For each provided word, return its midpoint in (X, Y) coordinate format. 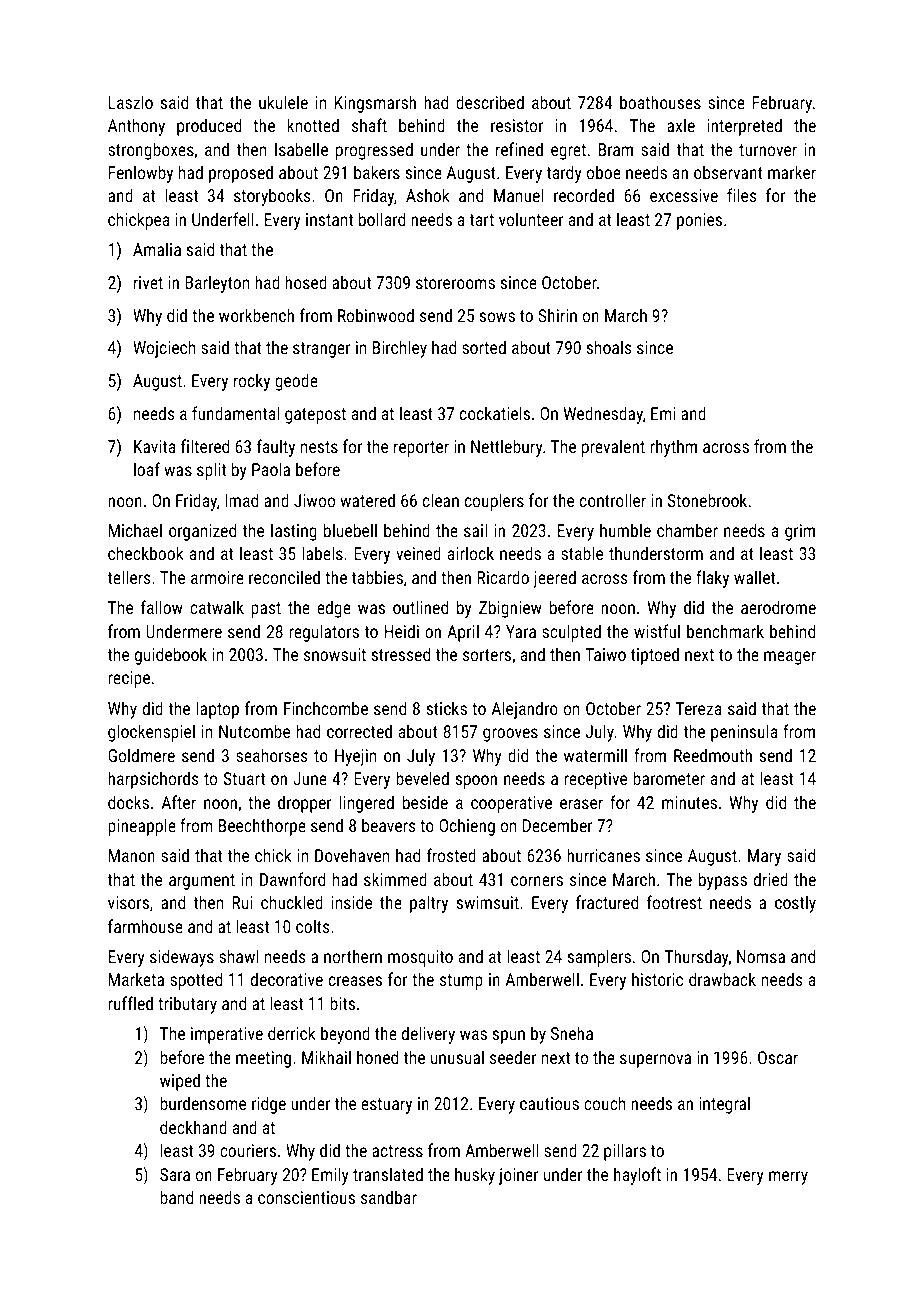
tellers (129, 577)
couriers (248, 1150)
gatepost (315, 416)
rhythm (673, 448)
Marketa (136, 979)
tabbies (377, 577)
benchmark (725, 631)
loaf (147, 469)
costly (795, 904)
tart (482, 220)
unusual (457, 1057)
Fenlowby (141, 174)
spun (508, 1037)
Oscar (778, 1057)
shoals (609, 347)
